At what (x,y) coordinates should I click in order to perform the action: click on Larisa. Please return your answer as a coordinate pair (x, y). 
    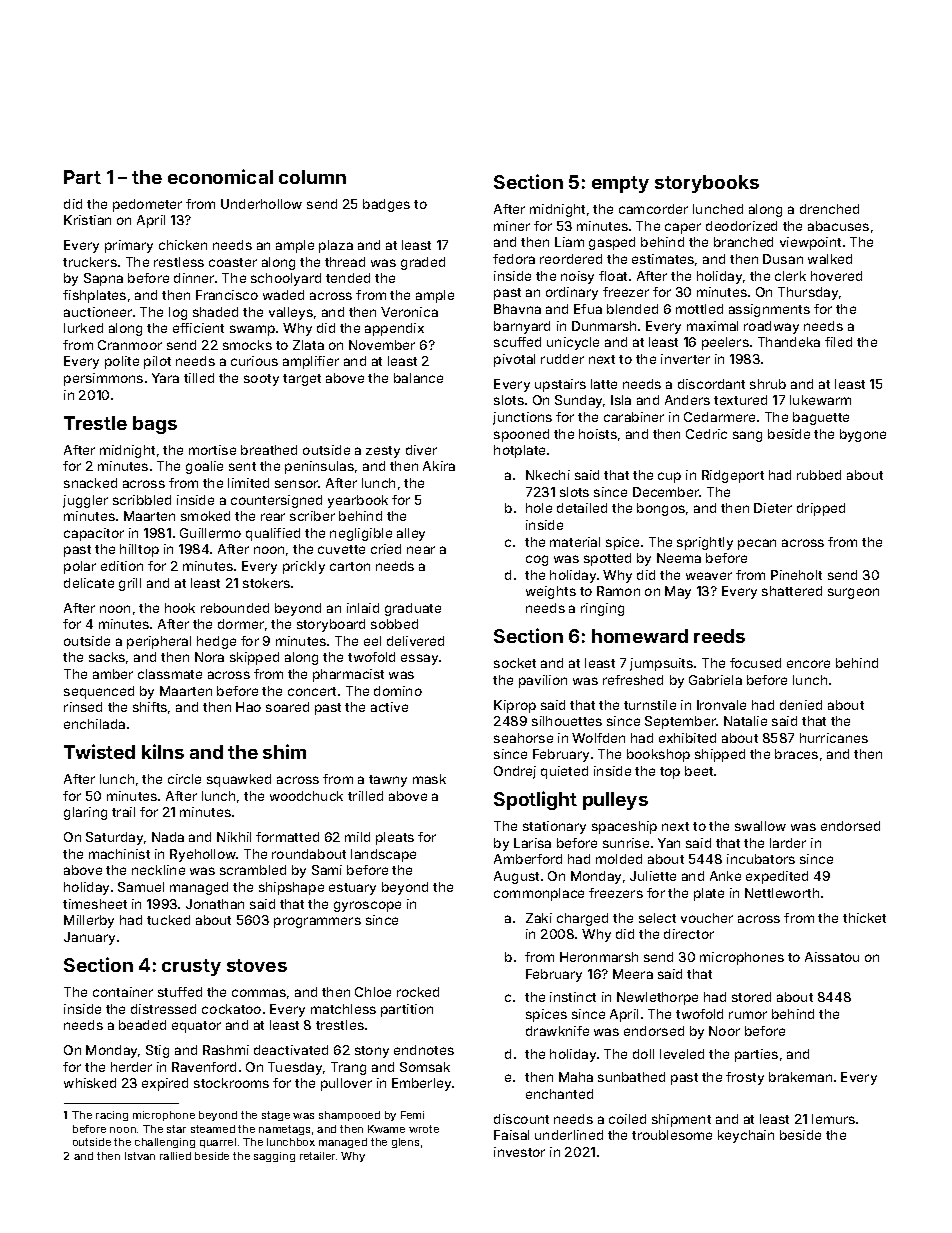
    Looking at the image, I should click on (532, 843).
